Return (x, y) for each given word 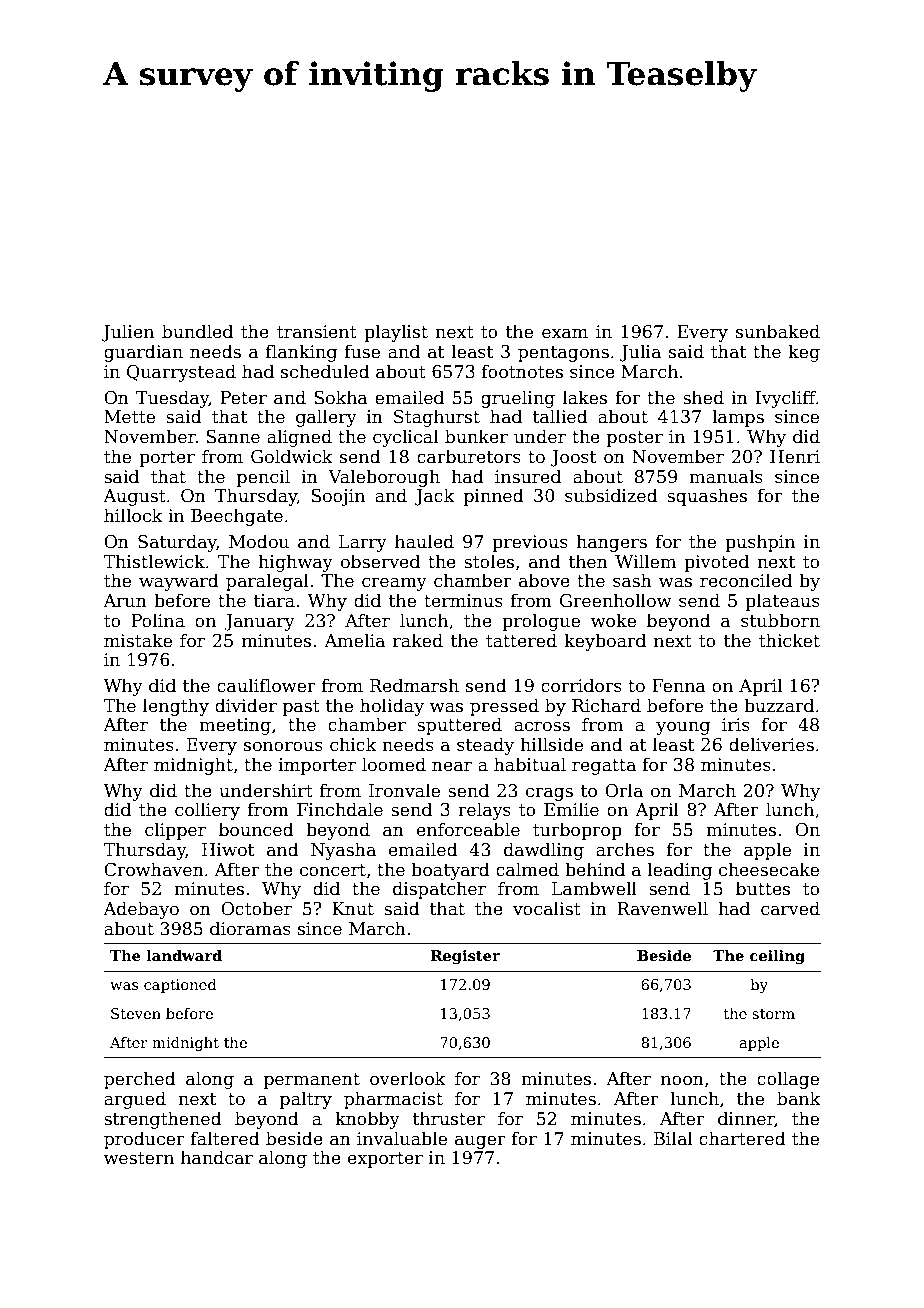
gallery (326, 418)
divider (246, 705)
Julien (128, 333)
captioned (180, 985)
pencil (263, 478)
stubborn (780, 620)
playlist (396, 333)
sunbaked (778, 331)
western (139, 1158)
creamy (394, 584)
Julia (640, 353)
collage (788, 1080)
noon (682, 1080)
